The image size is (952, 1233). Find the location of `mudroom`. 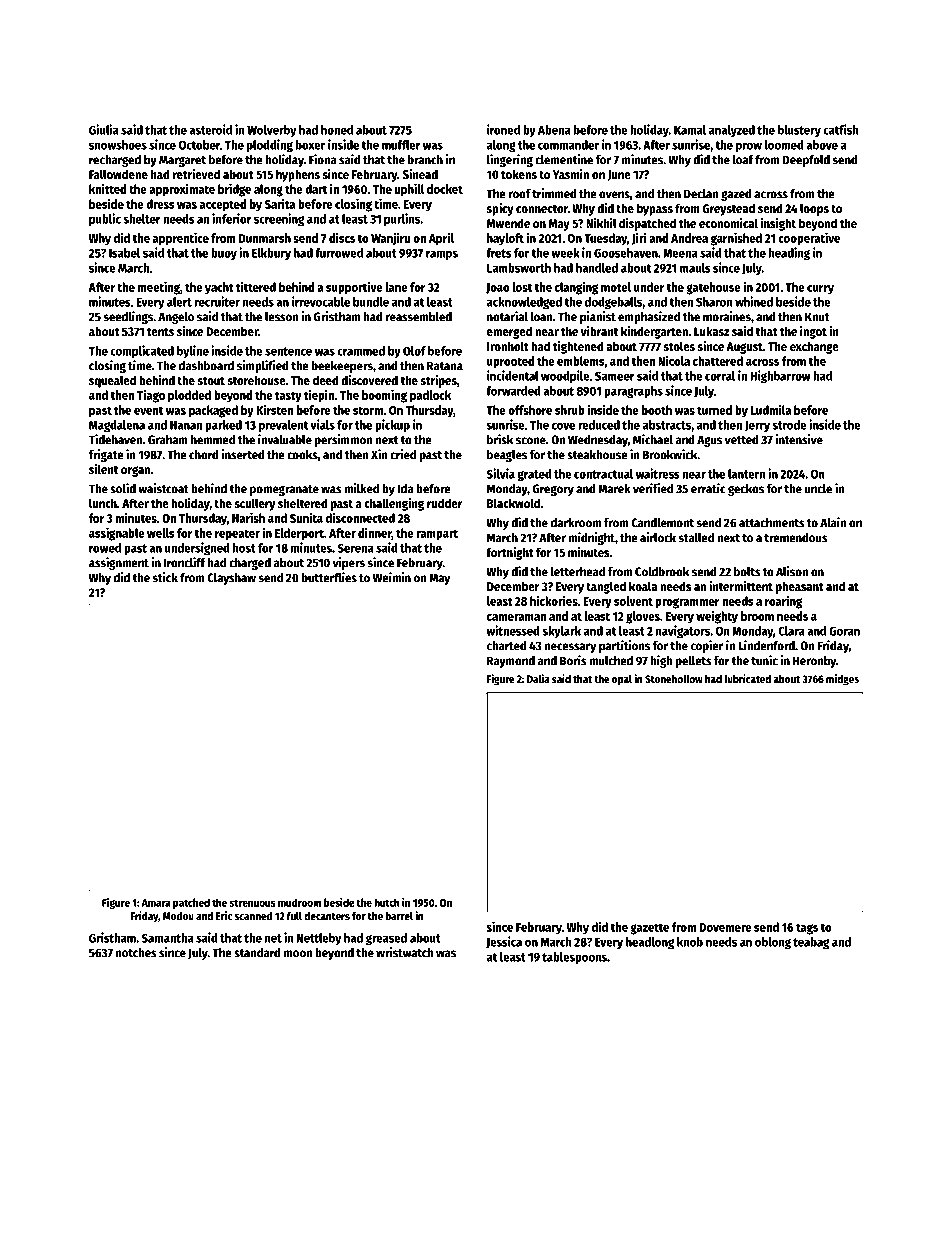

mudroom is located at coordinates (299, 902).
